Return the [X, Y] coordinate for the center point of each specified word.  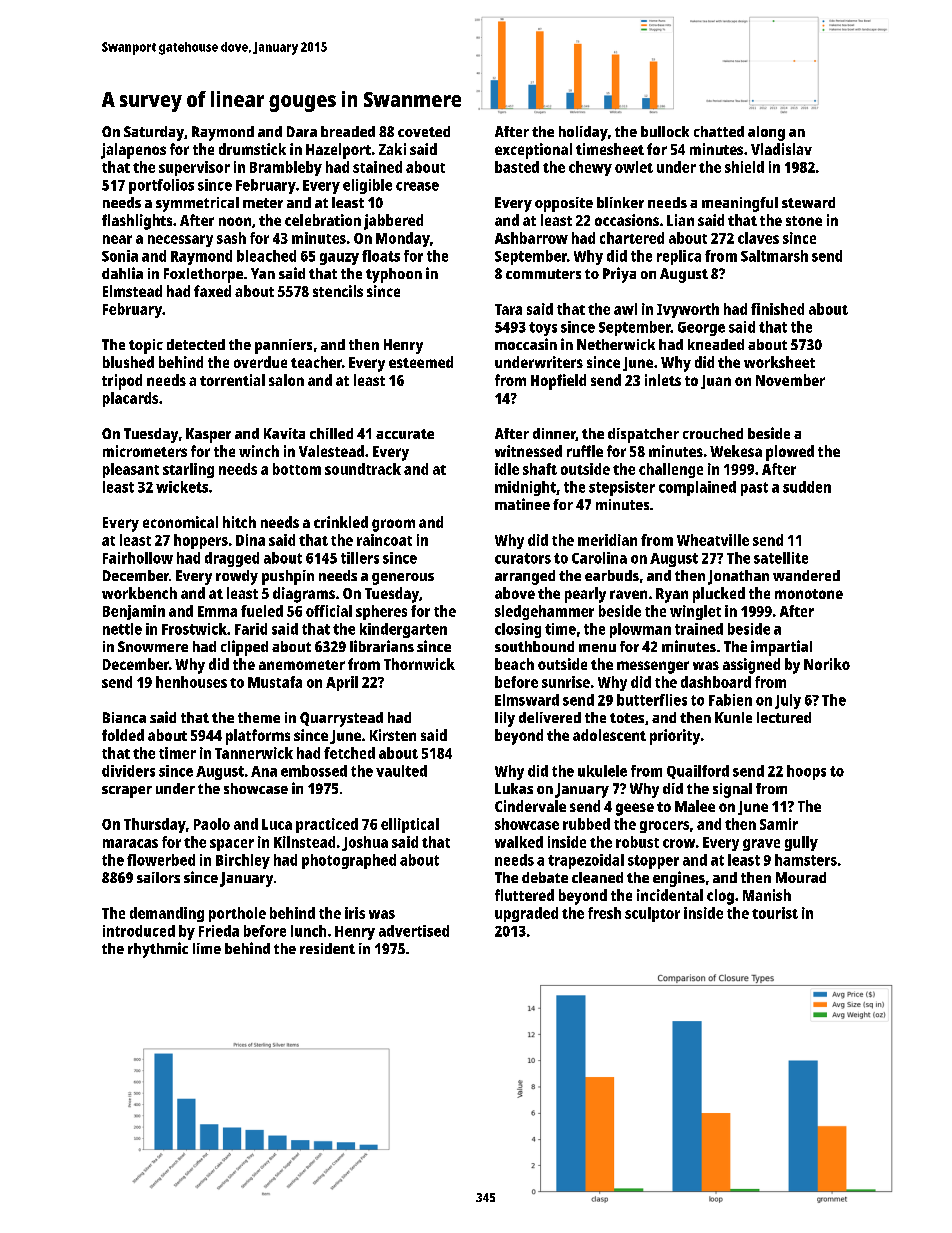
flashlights [137, 222]
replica [679, 257]
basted [517, 167]
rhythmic [158, 950]
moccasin [526, 344]
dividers [128, 771]
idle [507, 469]
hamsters [806, 860]
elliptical [410, 825]
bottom [297, 469]
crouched [713, 433]
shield [744, 167]
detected [196, 344]
